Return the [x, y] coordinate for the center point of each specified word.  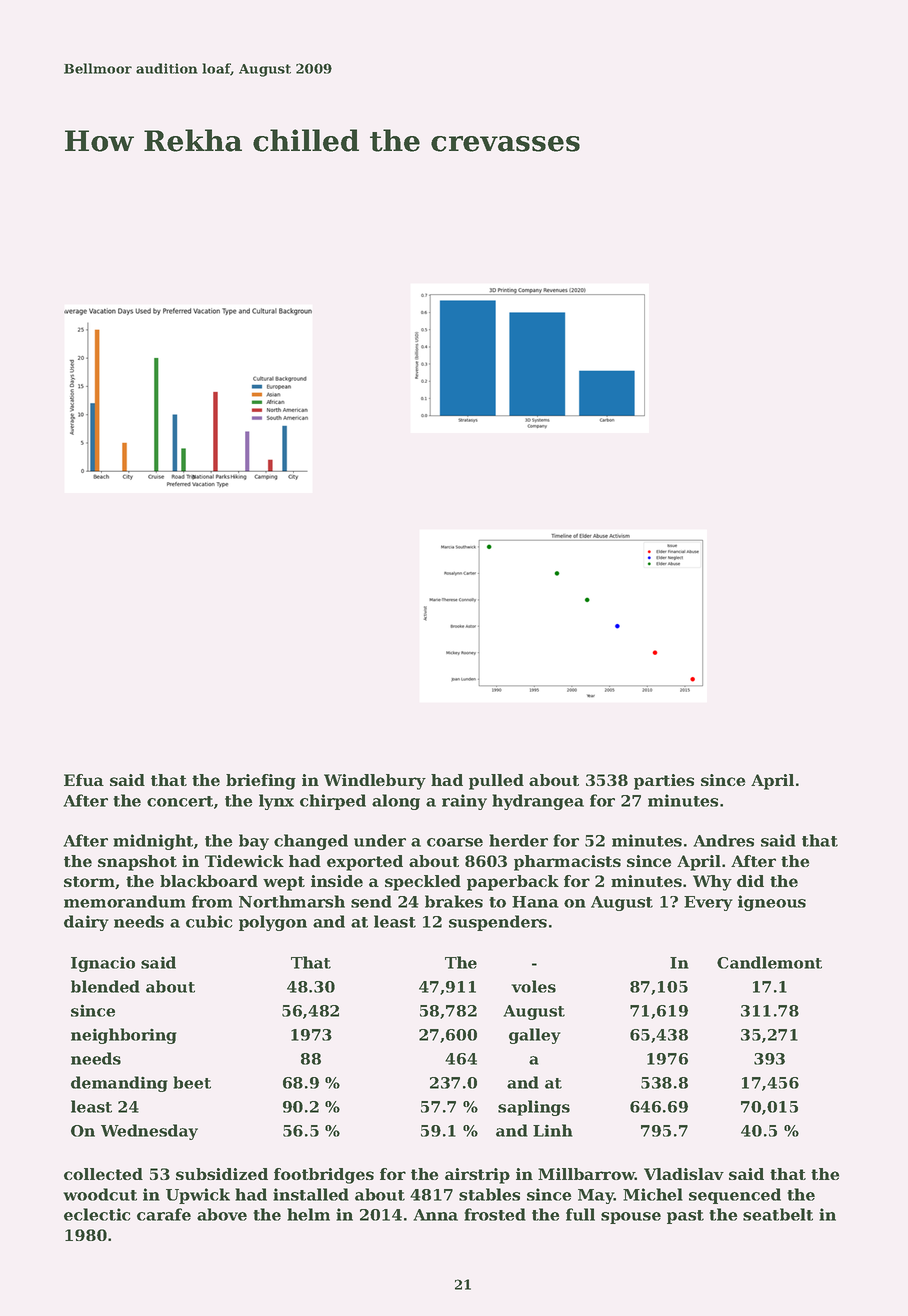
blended [105, 986]
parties [664, 782]
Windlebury [375, 782]
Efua [84, 780]
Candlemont [769, 962]
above [222, 1214]
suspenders [498, 923]
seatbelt [778, 1214]
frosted [495, 1214]
